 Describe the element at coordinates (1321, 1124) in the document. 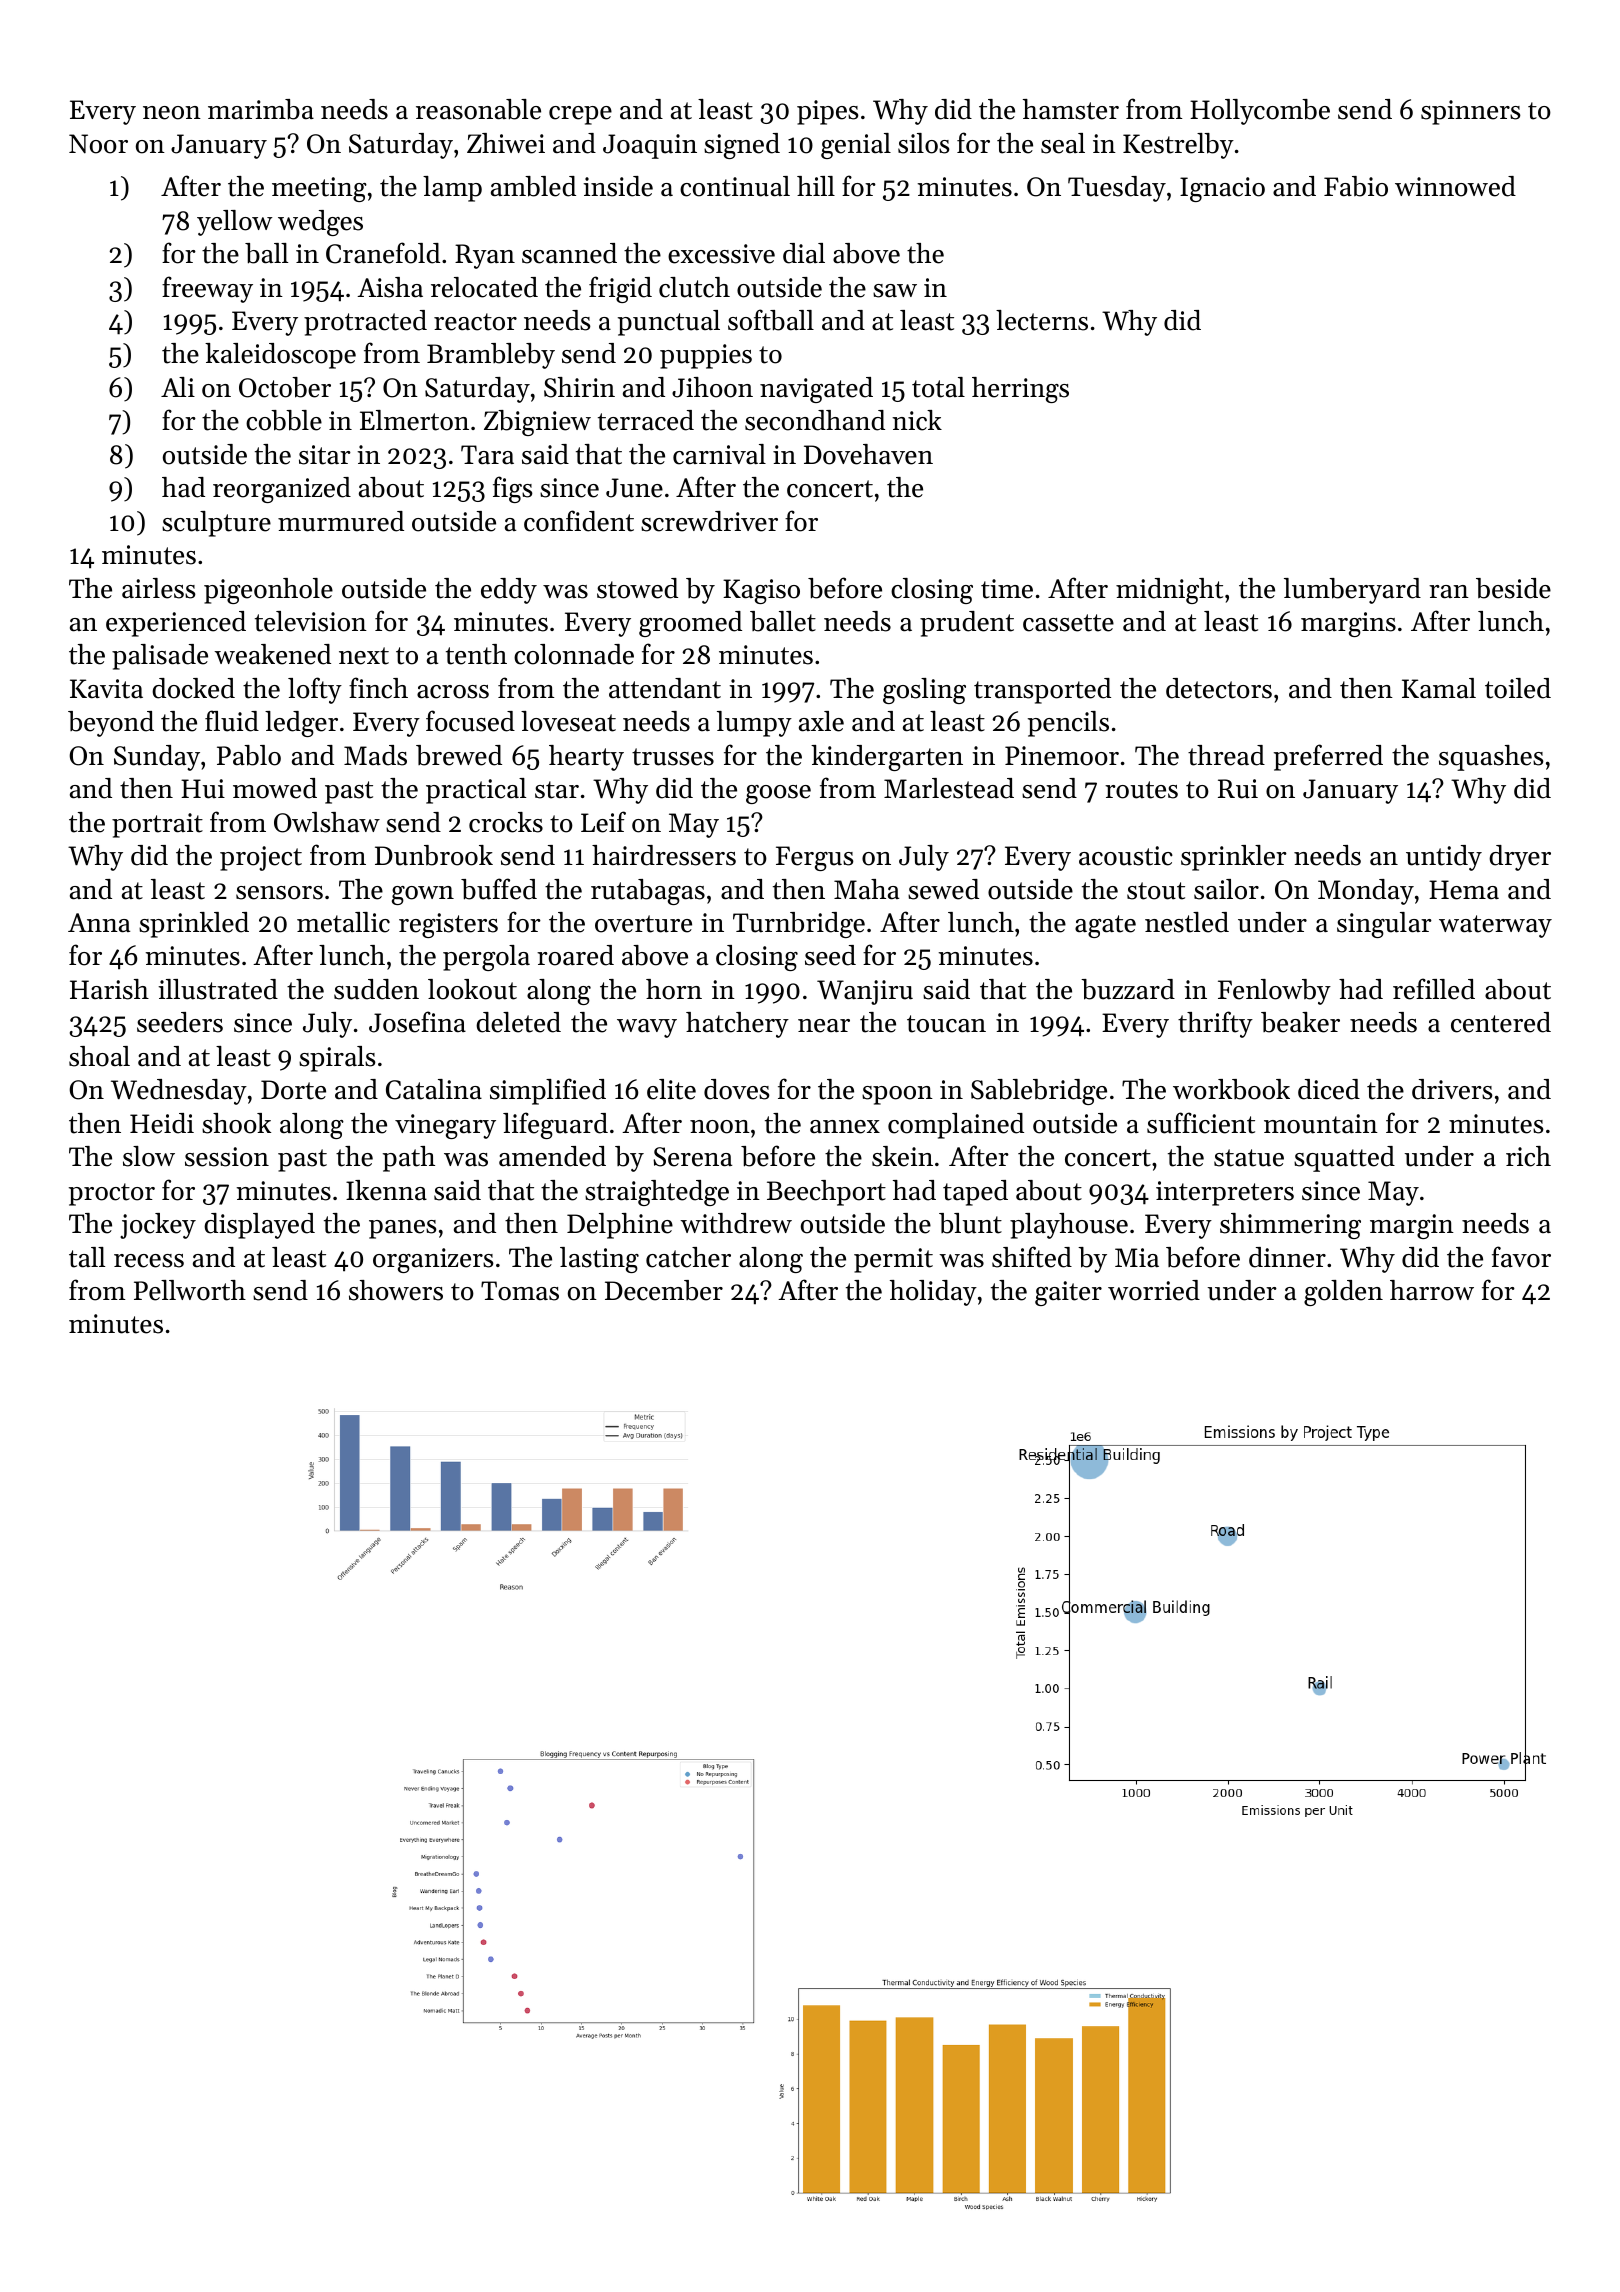

I see `mountain` at that location.
